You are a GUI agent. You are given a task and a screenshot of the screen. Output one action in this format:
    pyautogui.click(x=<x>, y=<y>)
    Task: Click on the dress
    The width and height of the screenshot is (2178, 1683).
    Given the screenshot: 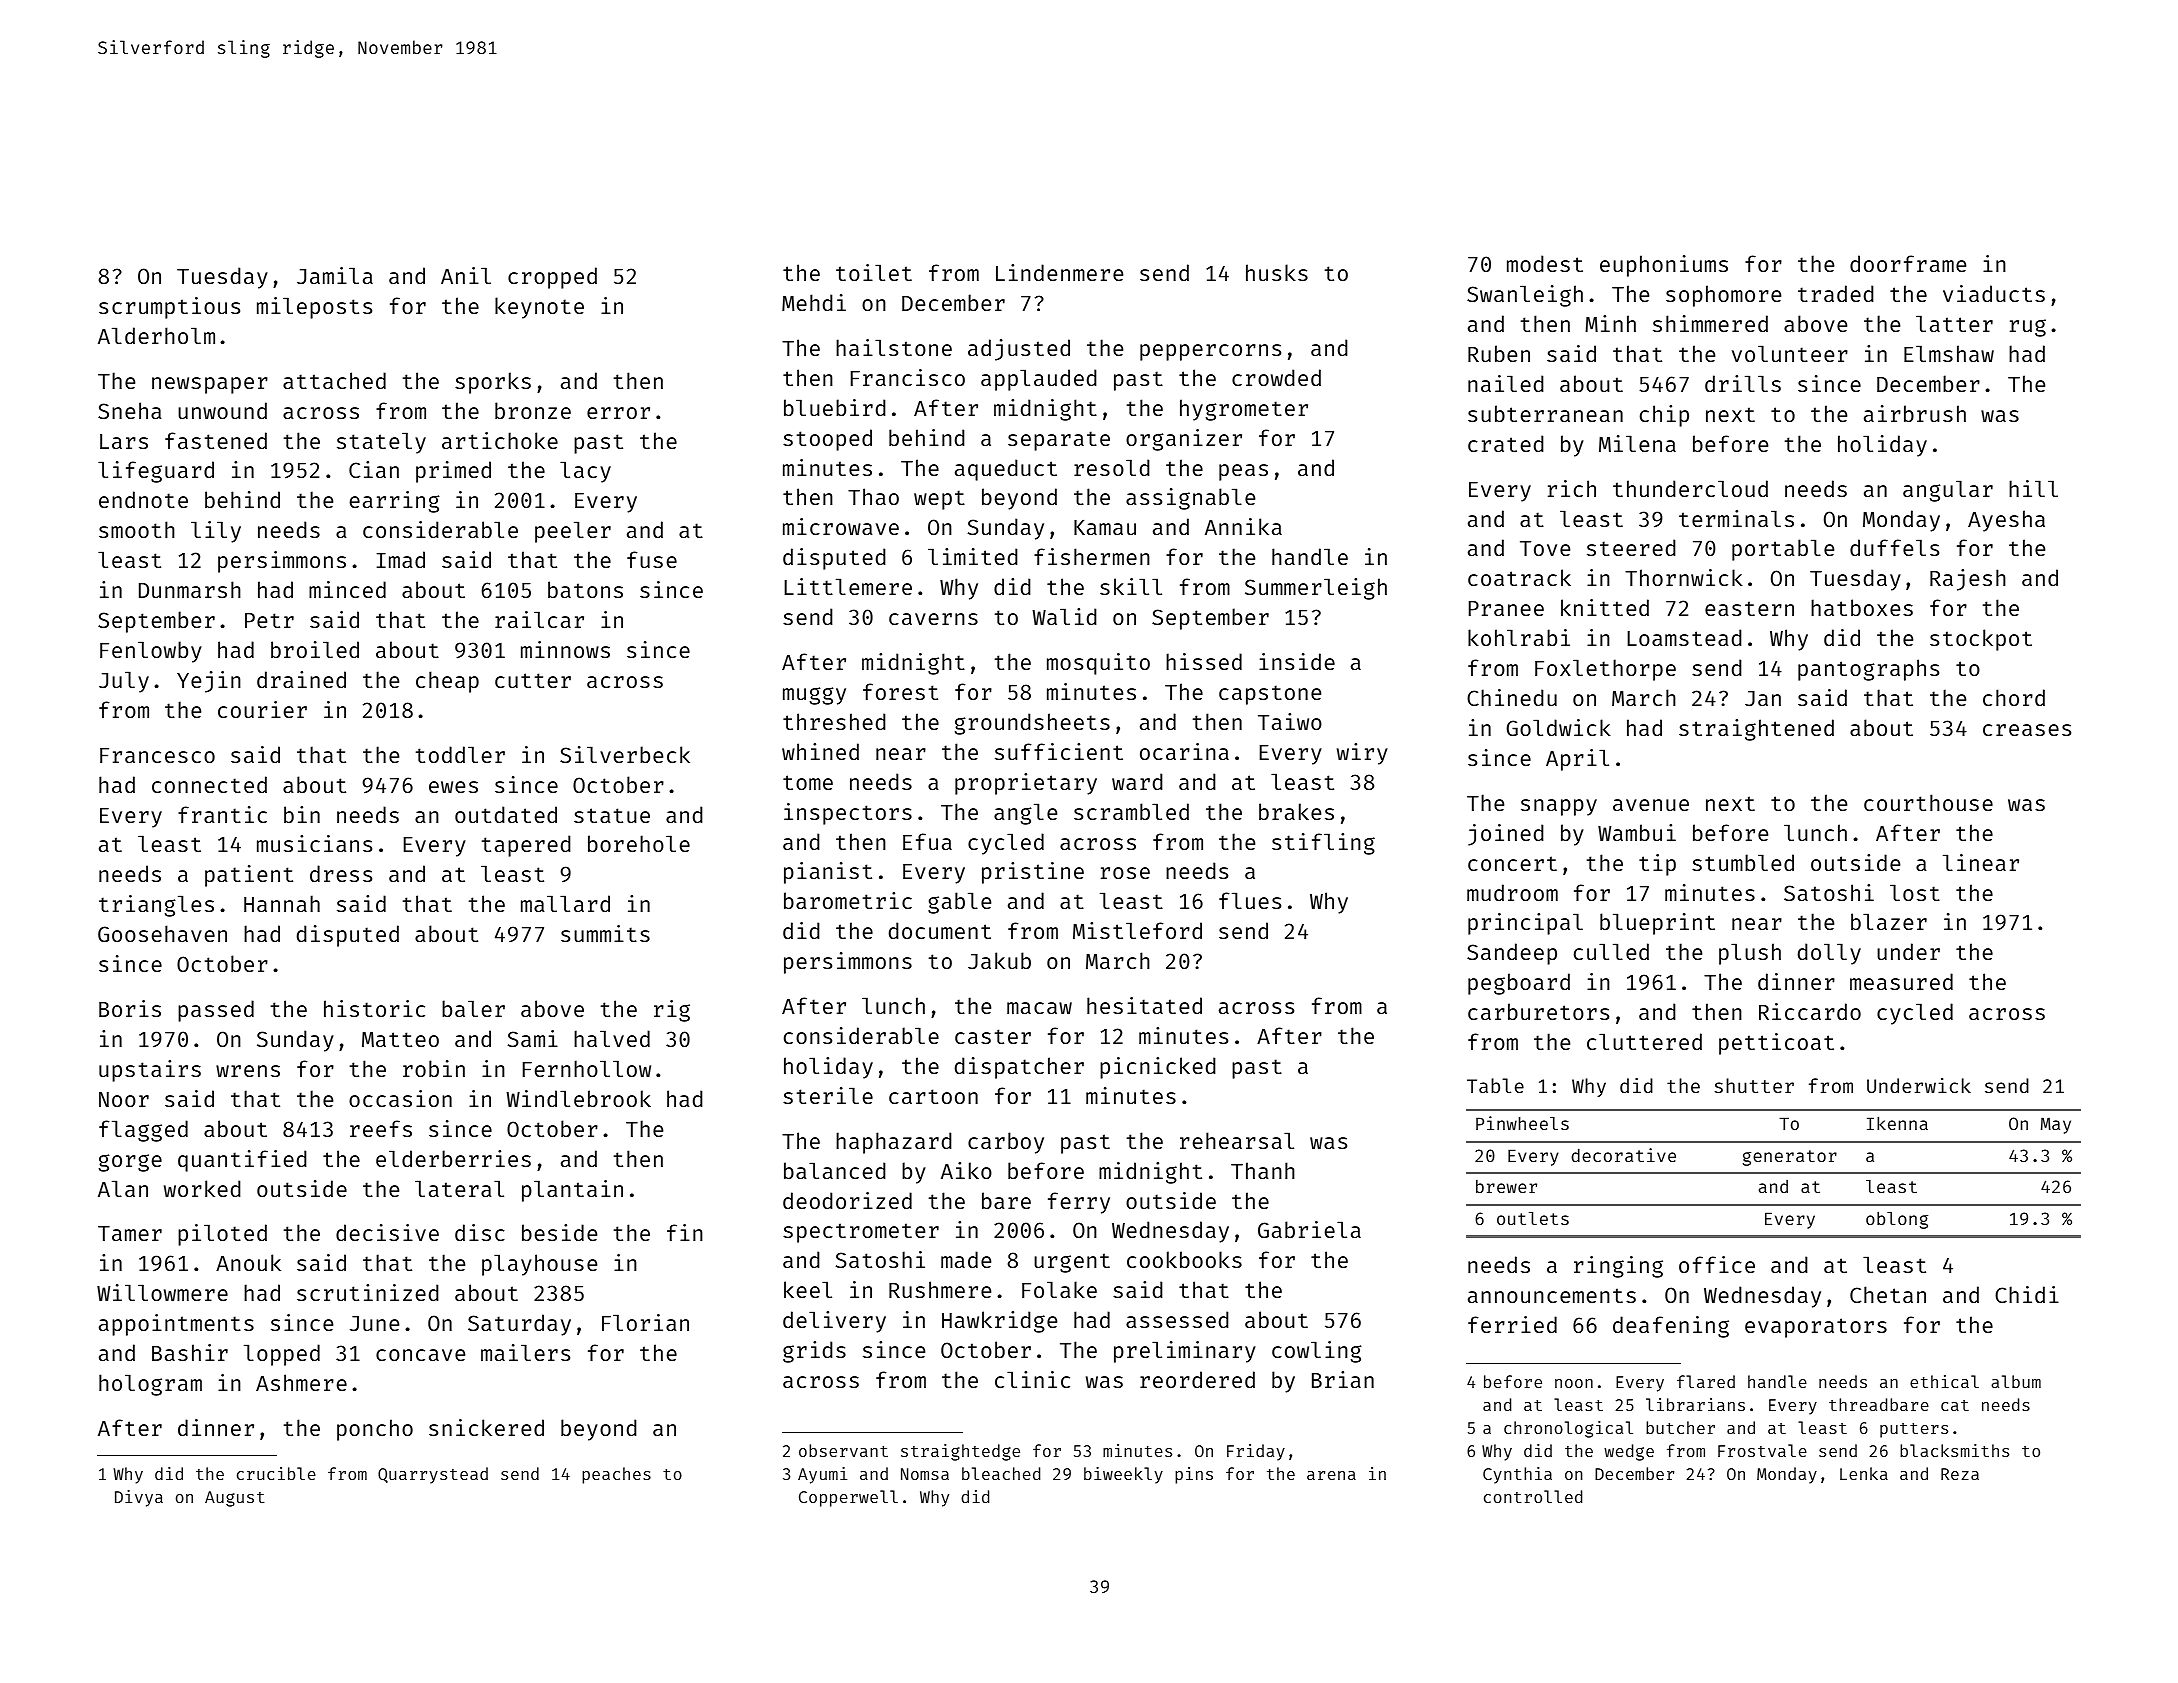 What is the action you would take?
    pyautogui.click(x=341, y=873)
